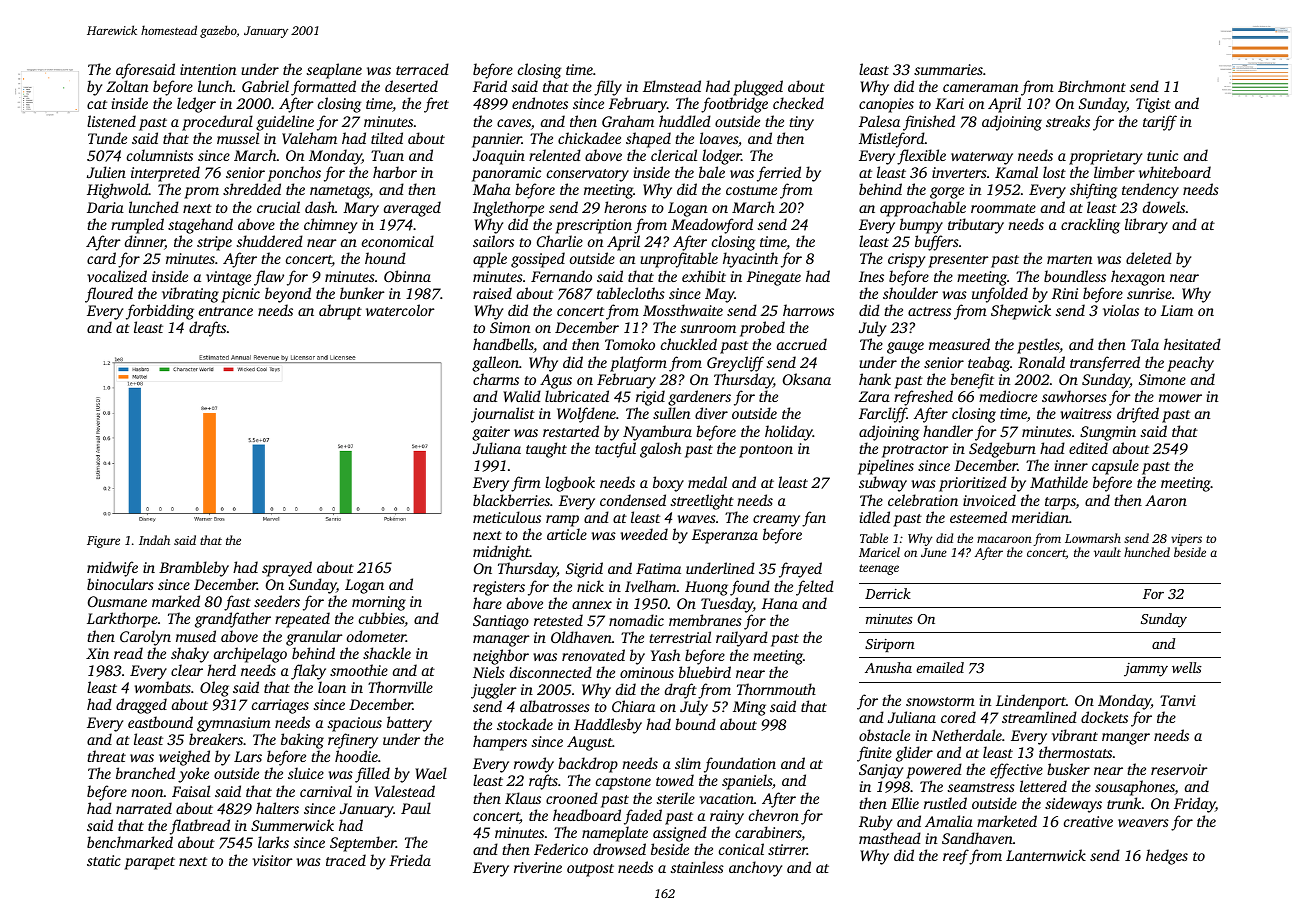 Image resolution: width=1308 pixels, height=924 pixels. What do you see at coordinates (273, 860) in the screenshot?
I see `visitor` at bounding box center [273, 860].
